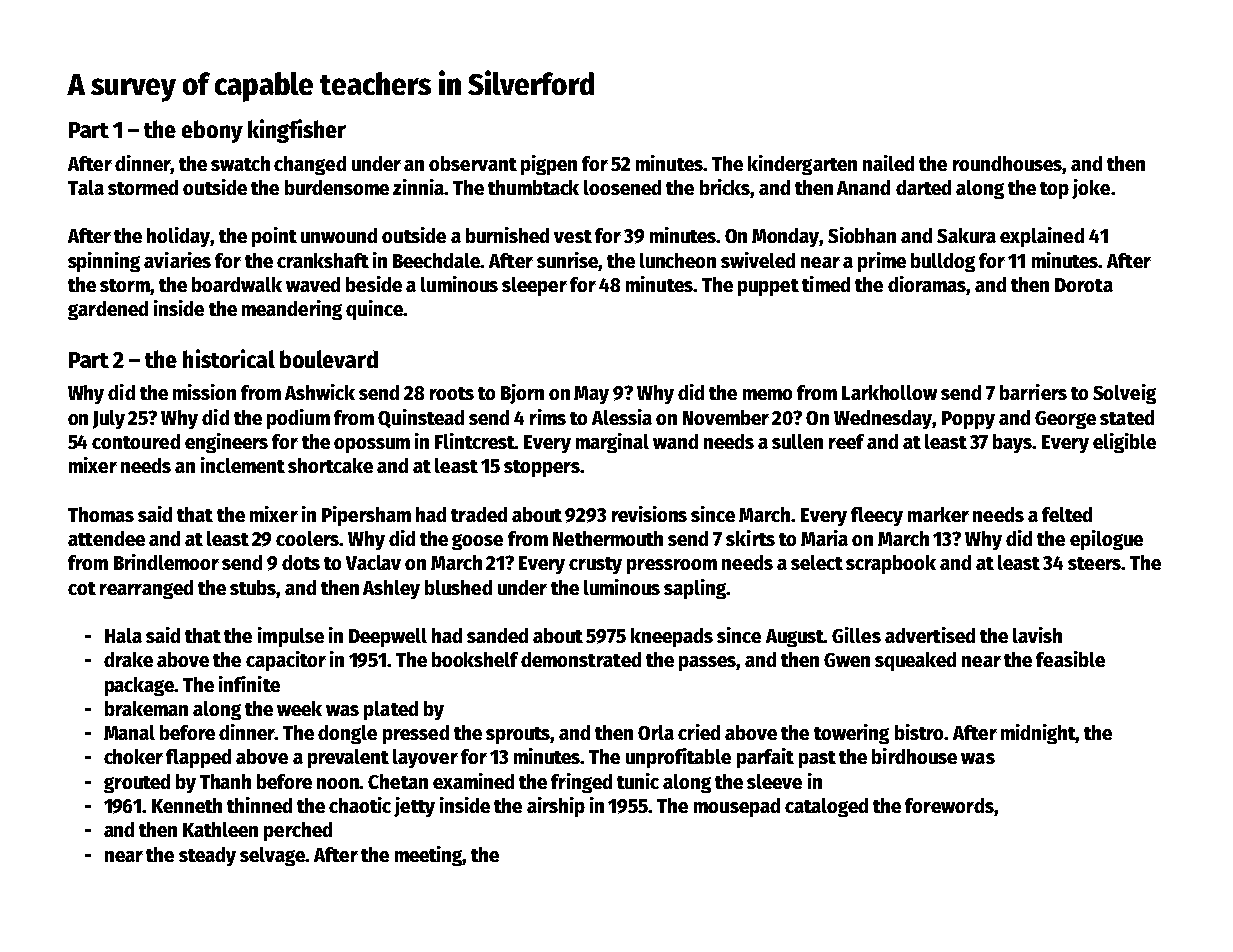 The height and width of the page is (952, 1233). What do you see at coordinates (1007, 163) in the page?
I see `roundhouses` at bounding box center [1007, 163].
